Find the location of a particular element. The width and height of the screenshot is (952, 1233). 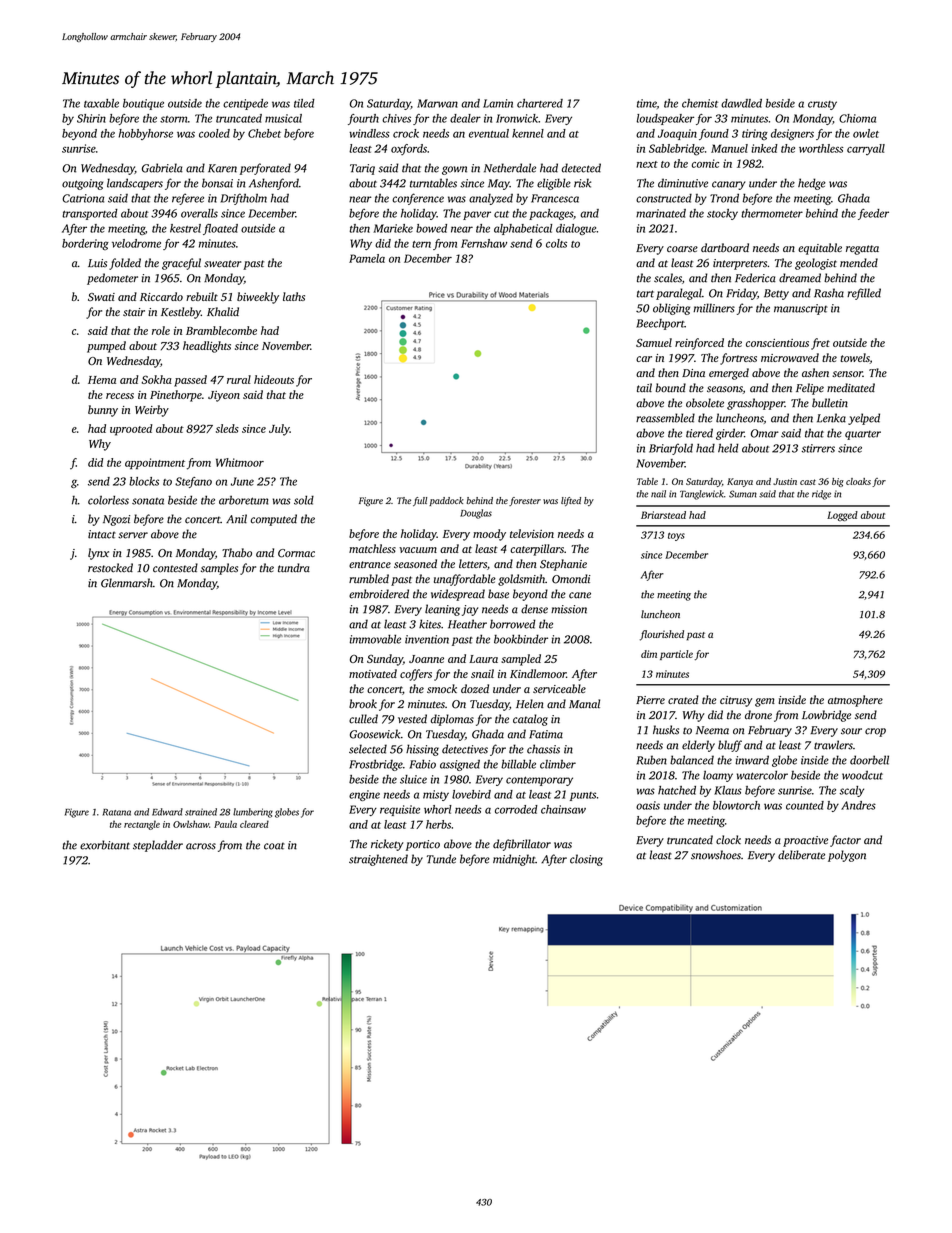

Glenmarsh is located at coordinates (127, 583).
